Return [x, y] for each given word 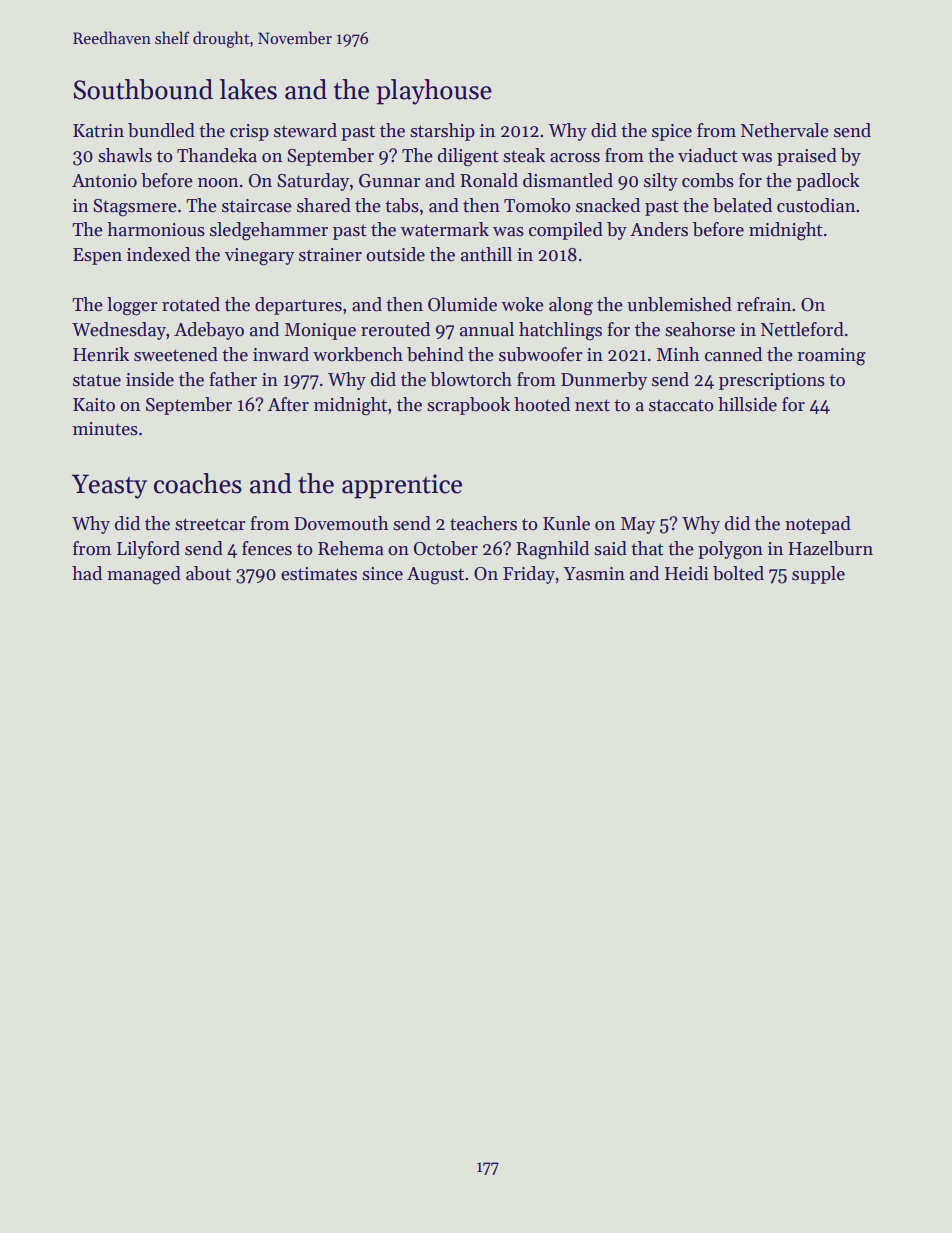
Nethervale [785, 130]
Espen [97, 256]
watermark [444, 229]
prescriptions [772, 381]
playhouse [434, 92]
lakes [248, 89]
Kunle [566, 523]
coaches [198, 483]
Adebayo [209, 331]
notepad [818, 525]
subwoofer [541, 354]
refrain [764, 304]
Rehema [351, 548]
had [87, 573]
